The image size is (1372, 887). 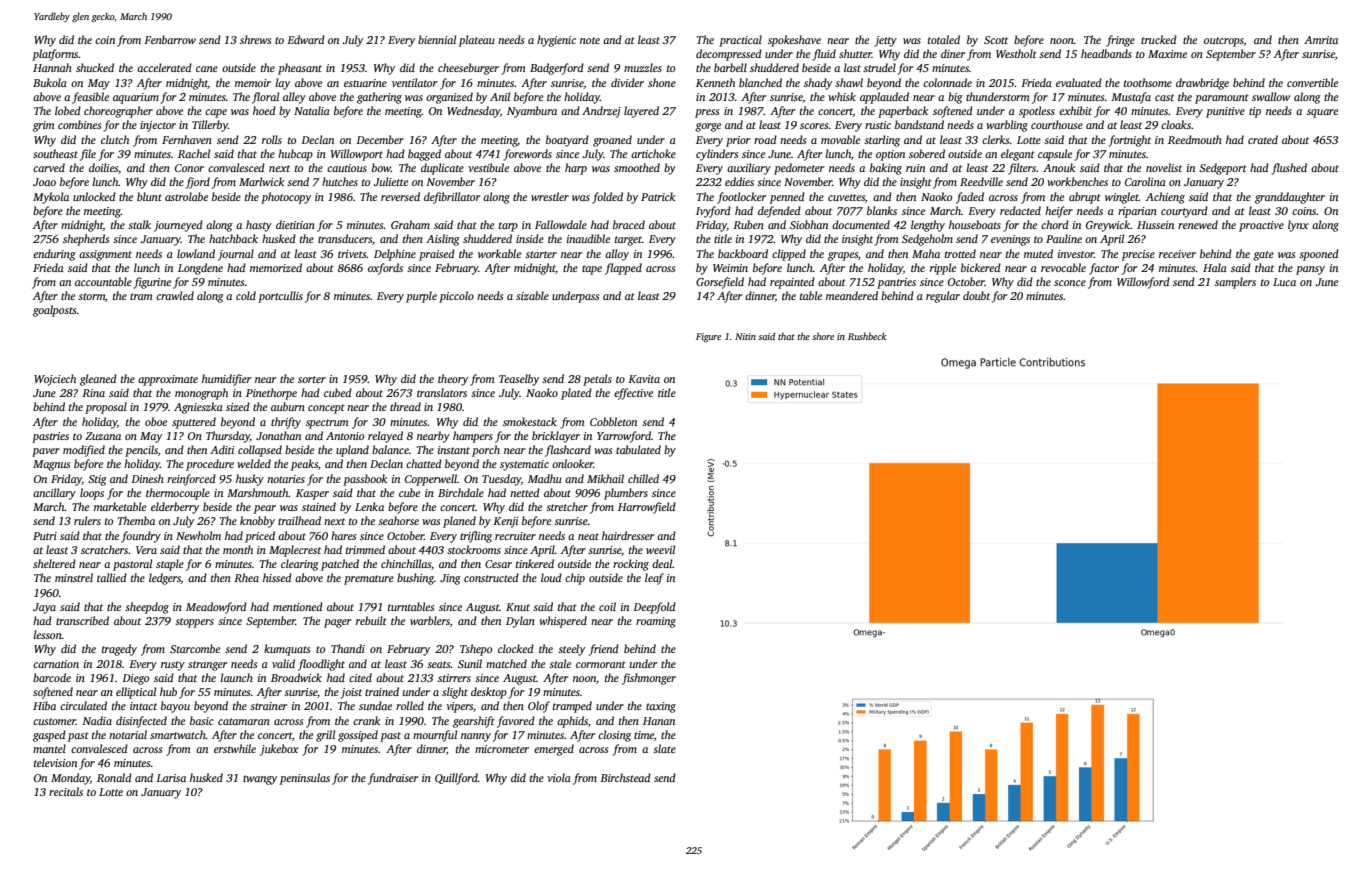 What do you see at coordinates (508, 227) in the screenshot?
I see `tarp` at bounding box center [508, 227].
